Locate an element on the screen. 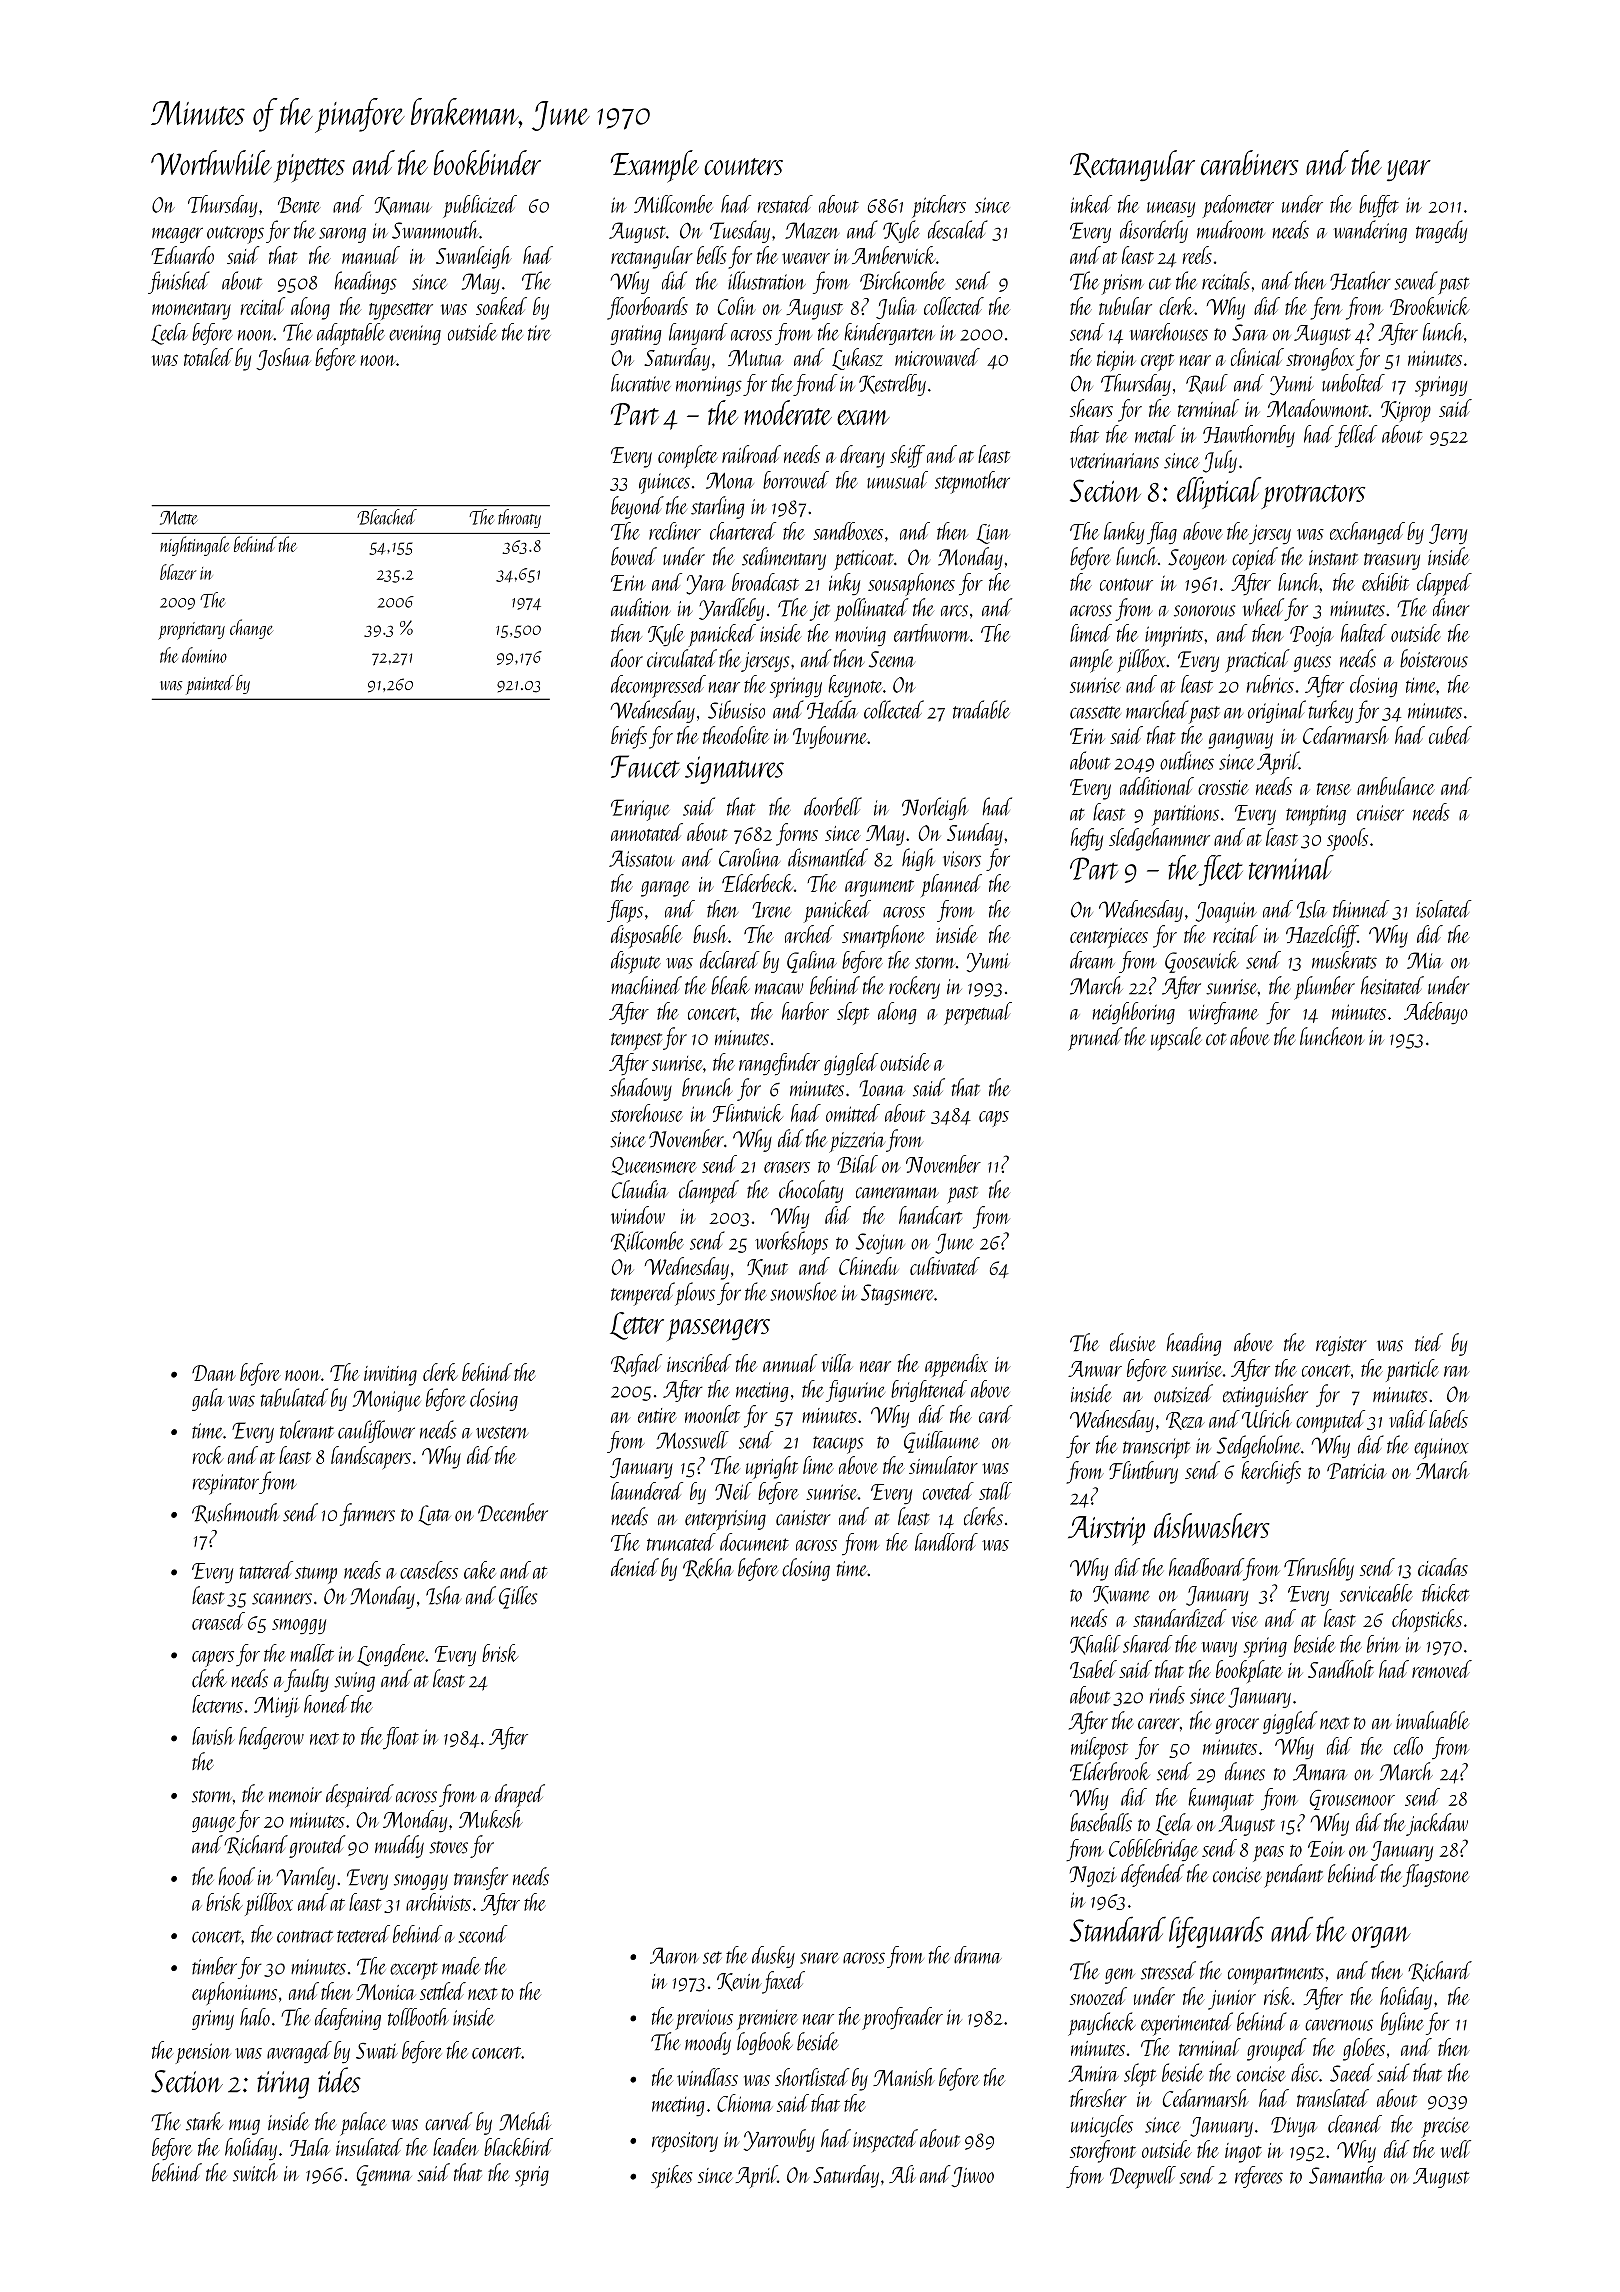 This screenshot has height=2292, width=1620. caps is located at coordinates (994, 1119).
